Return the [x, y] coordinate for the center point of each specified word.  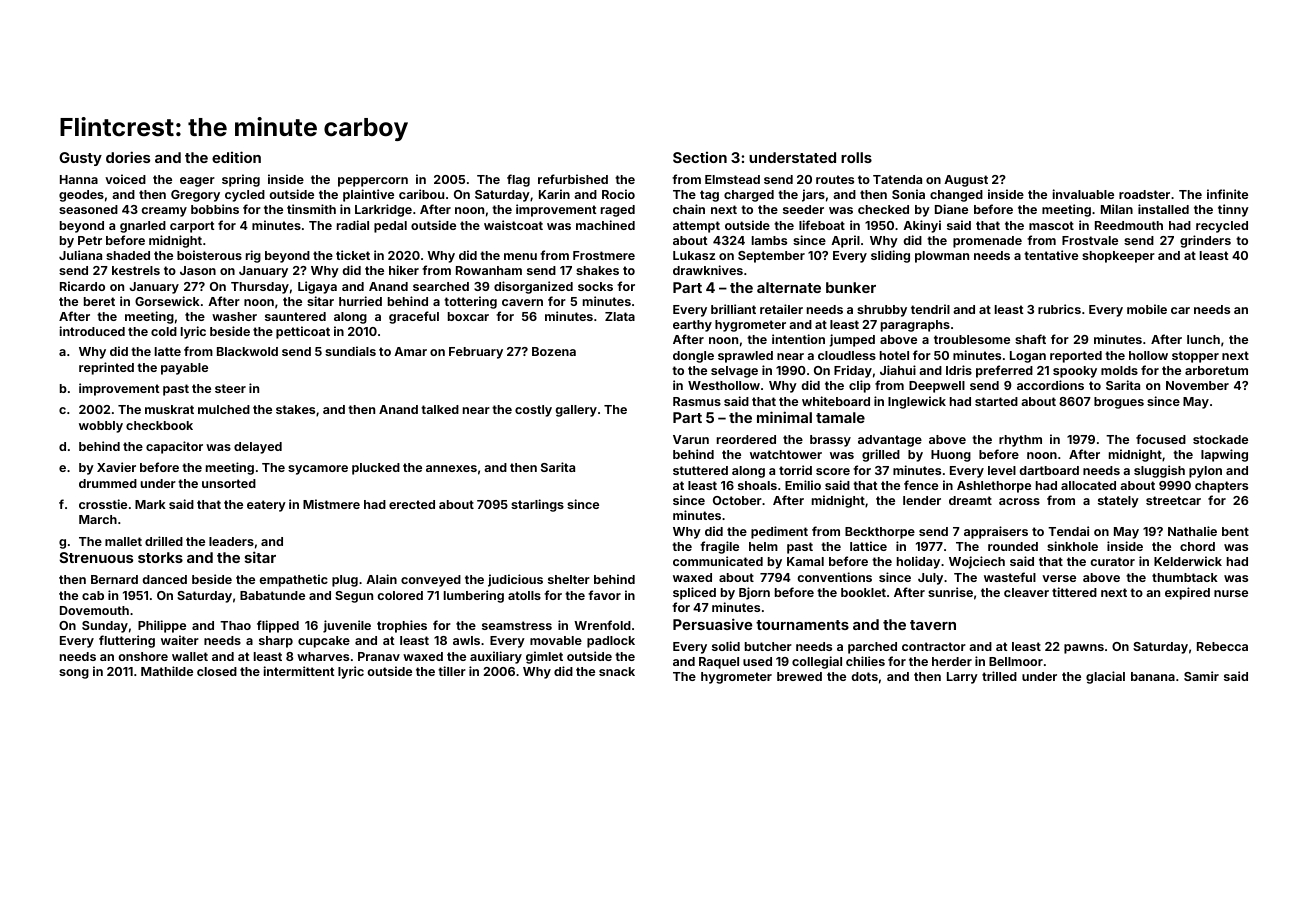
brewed [799, 676]
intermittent [299, 671]
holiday [918, 562]
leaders [231, 541]
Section [700, 157]
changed [956, 196]
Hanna [79, 179]
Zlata [620, 316]
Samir [1201, 676]
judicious [515, 580]
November [1197, 385]
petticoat [303, 332]
